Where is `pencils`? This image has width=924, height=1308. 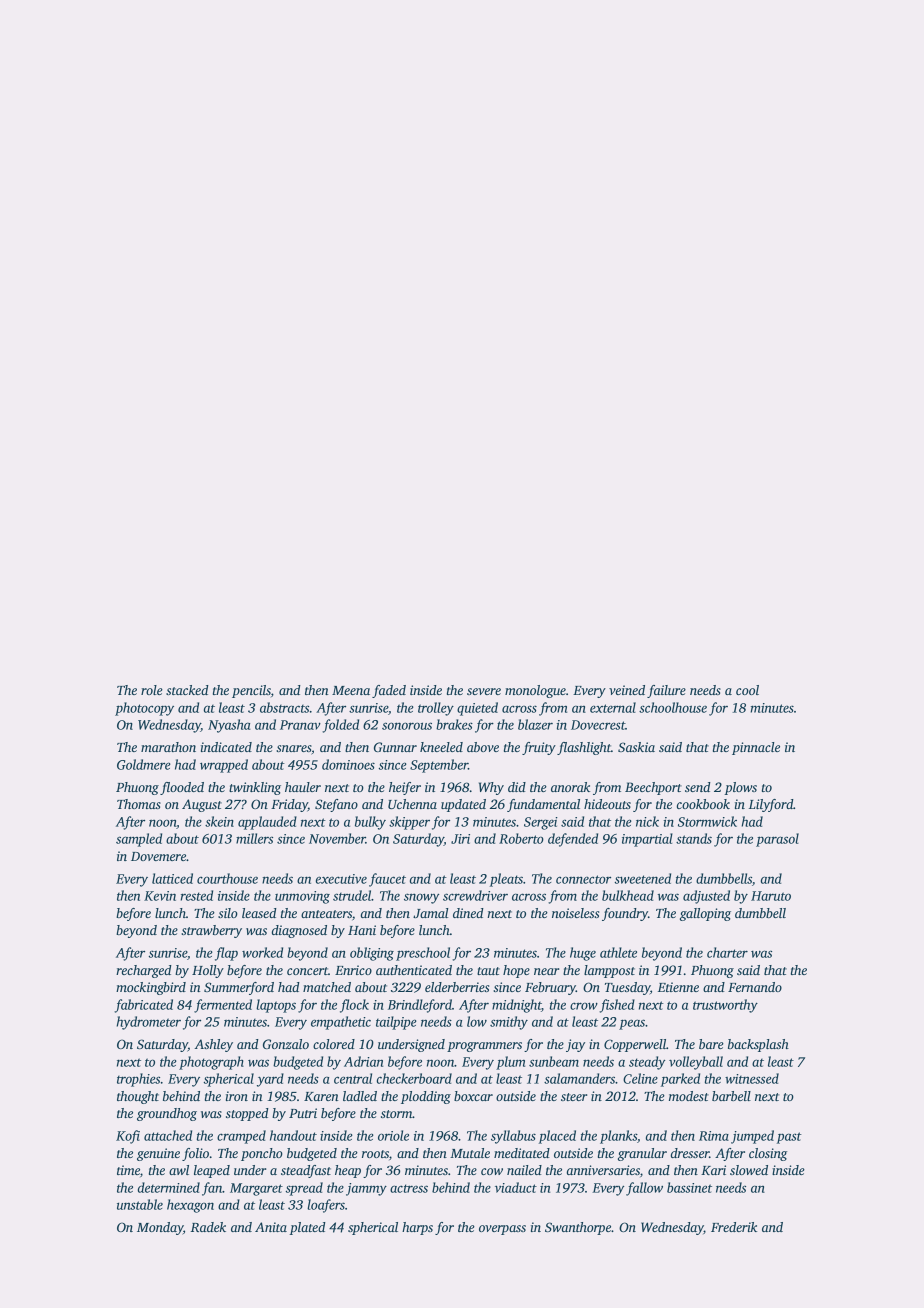
pencils is located at coordinates (251, 691).
